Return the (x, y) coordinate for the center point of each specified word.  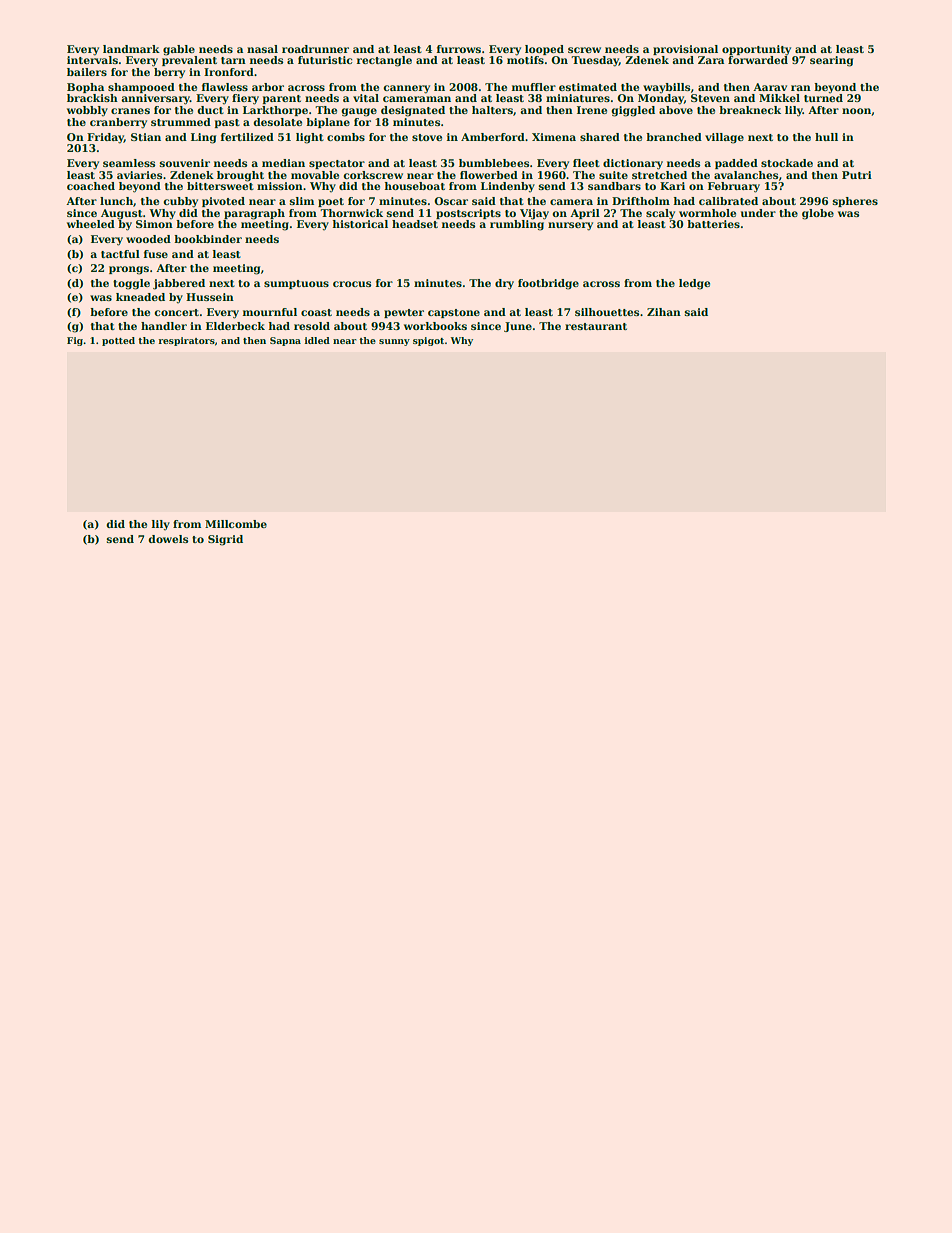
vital (366, 98)
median (283, 163)
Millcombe (236, 524)
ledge (694, 284)
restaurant (596, 326)
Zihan (664, 312)
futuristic (325, 60)
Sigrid (225, 540)
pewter (404, 313)
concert (177, 312)
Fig (75, 341)
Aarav (770, 87)
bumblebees (494, 163)
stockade (787, 163)
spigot (428, 341)
